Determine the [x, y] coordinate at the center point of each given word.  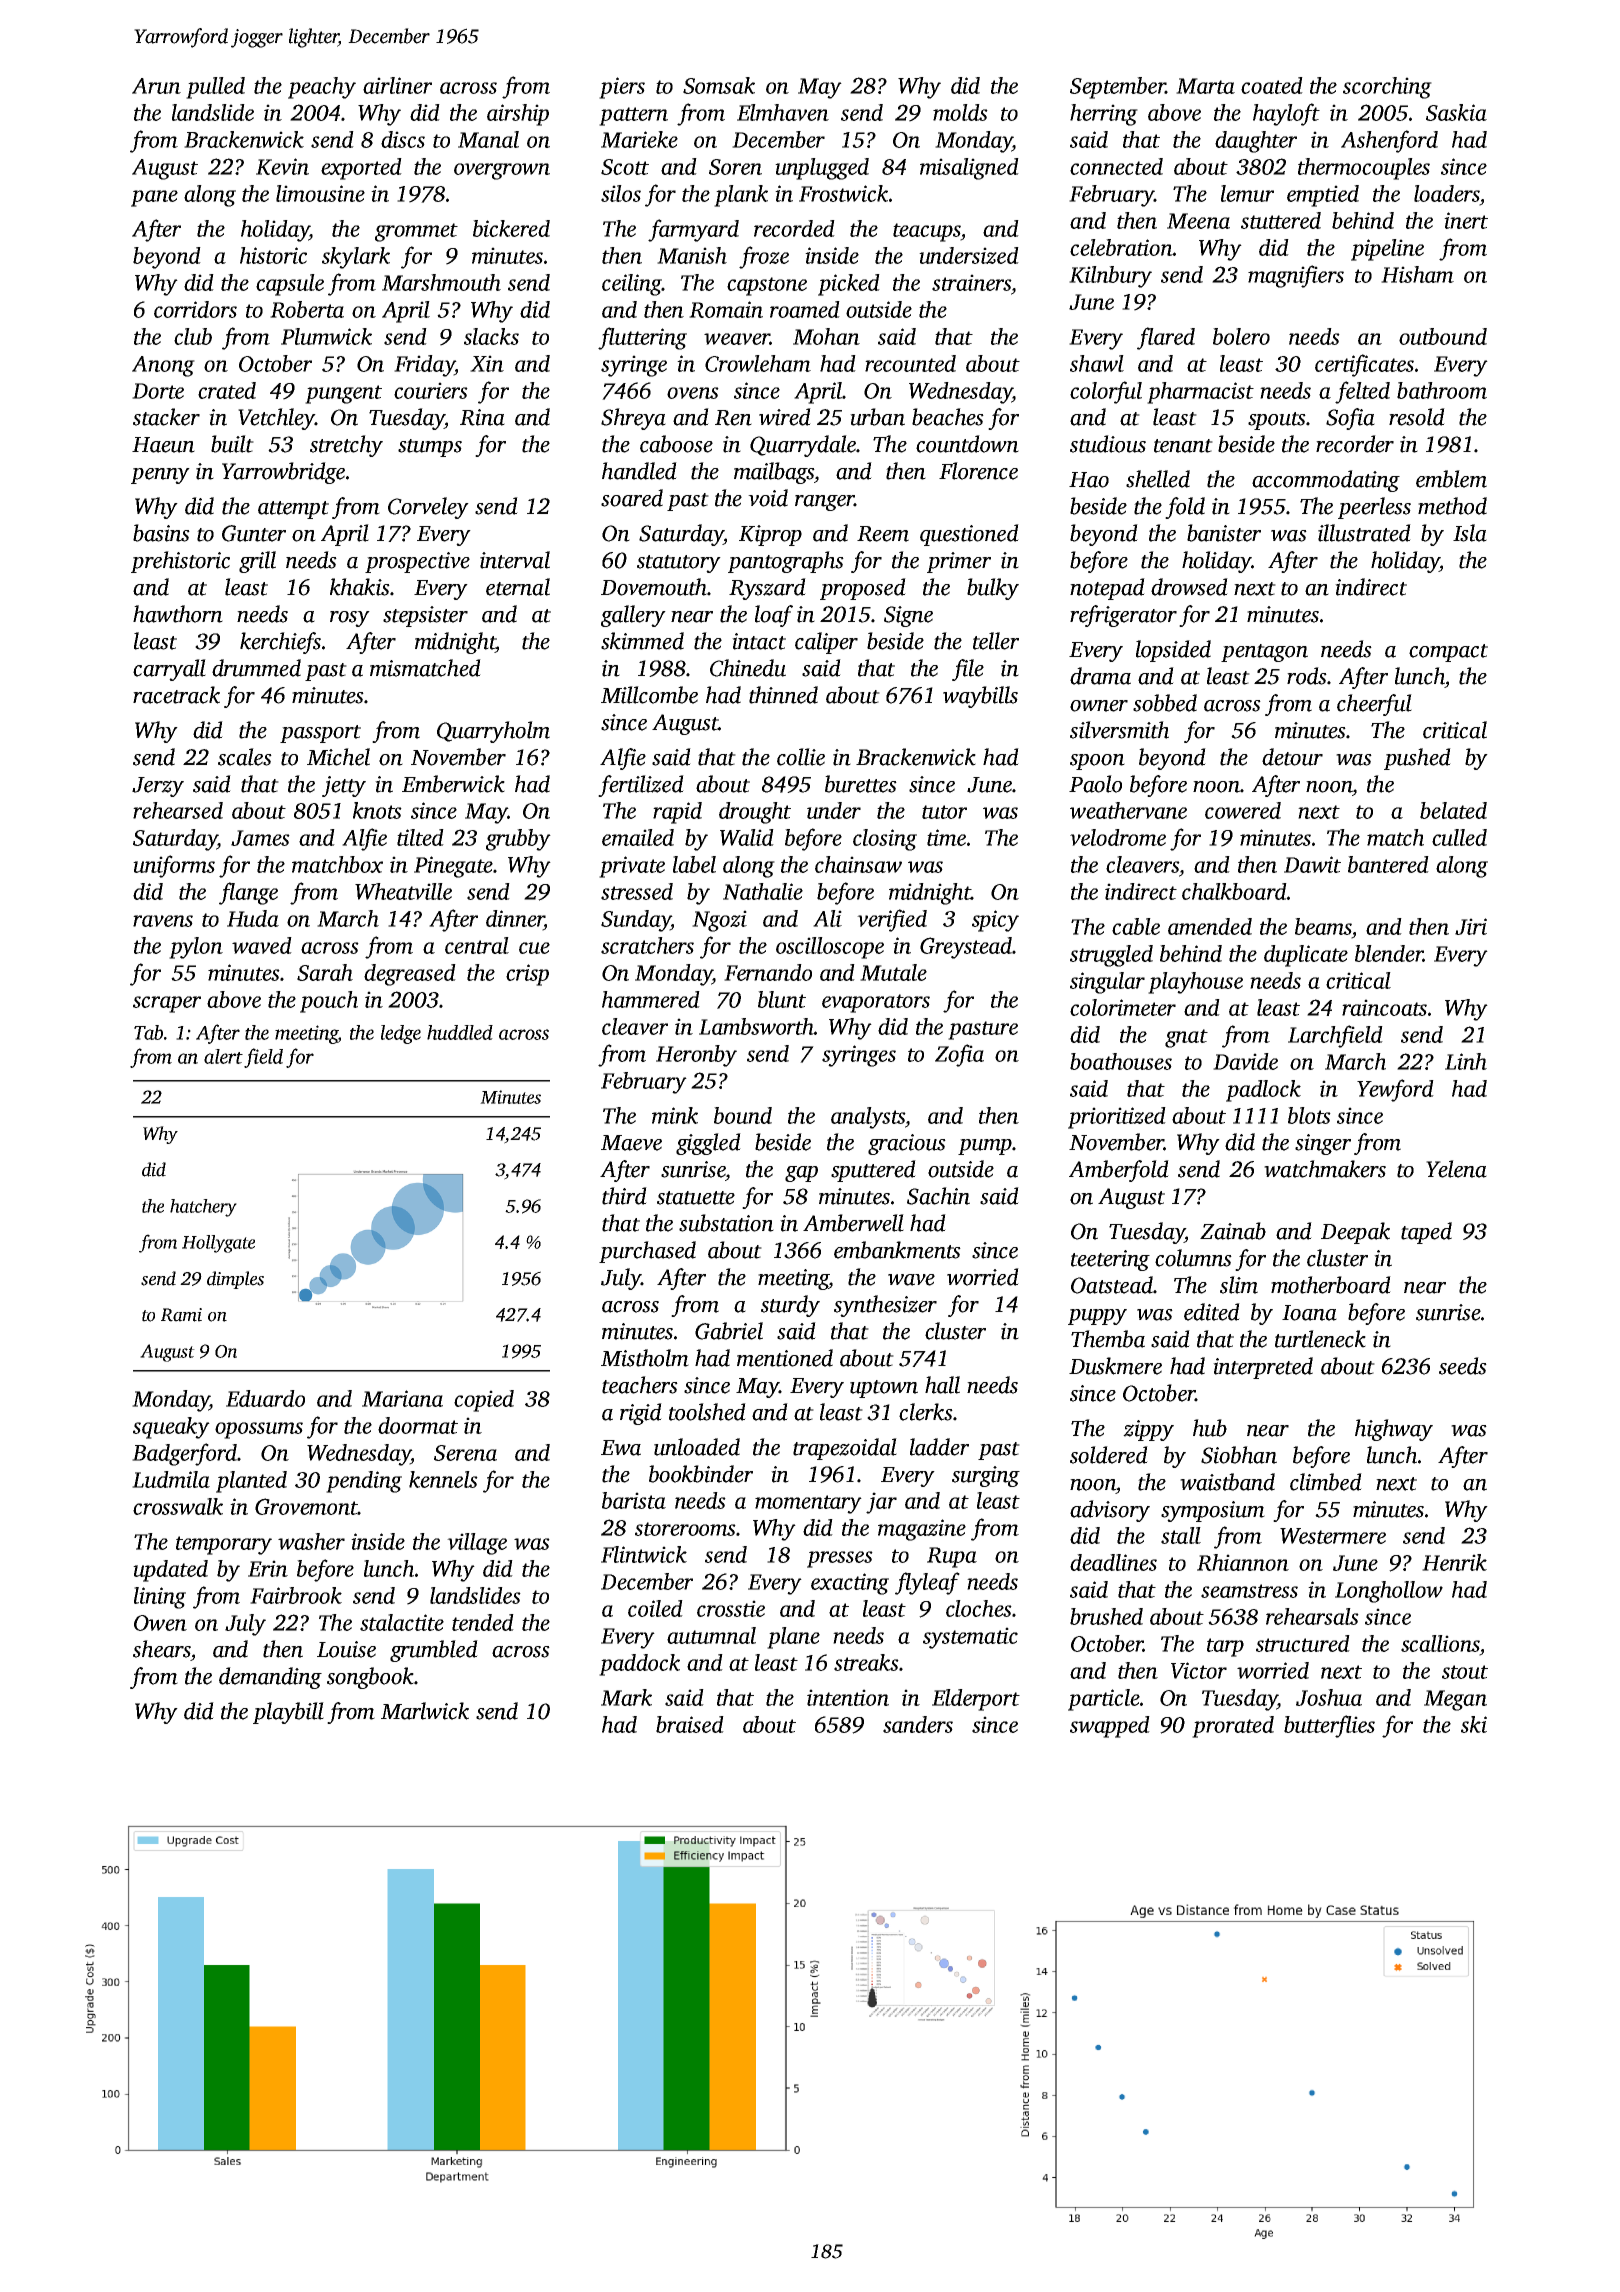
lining [160, 1598]
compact [1448, 653]
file [968, 670]
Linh [1466, 1061]
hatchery [203, 1208]
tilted [420, 837]
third [624, 1196]
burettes [861, 784]
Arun [156, 86]
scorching [1387, 88]
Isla [1470, 533]
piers [622, 88]
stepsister [425, 616]
